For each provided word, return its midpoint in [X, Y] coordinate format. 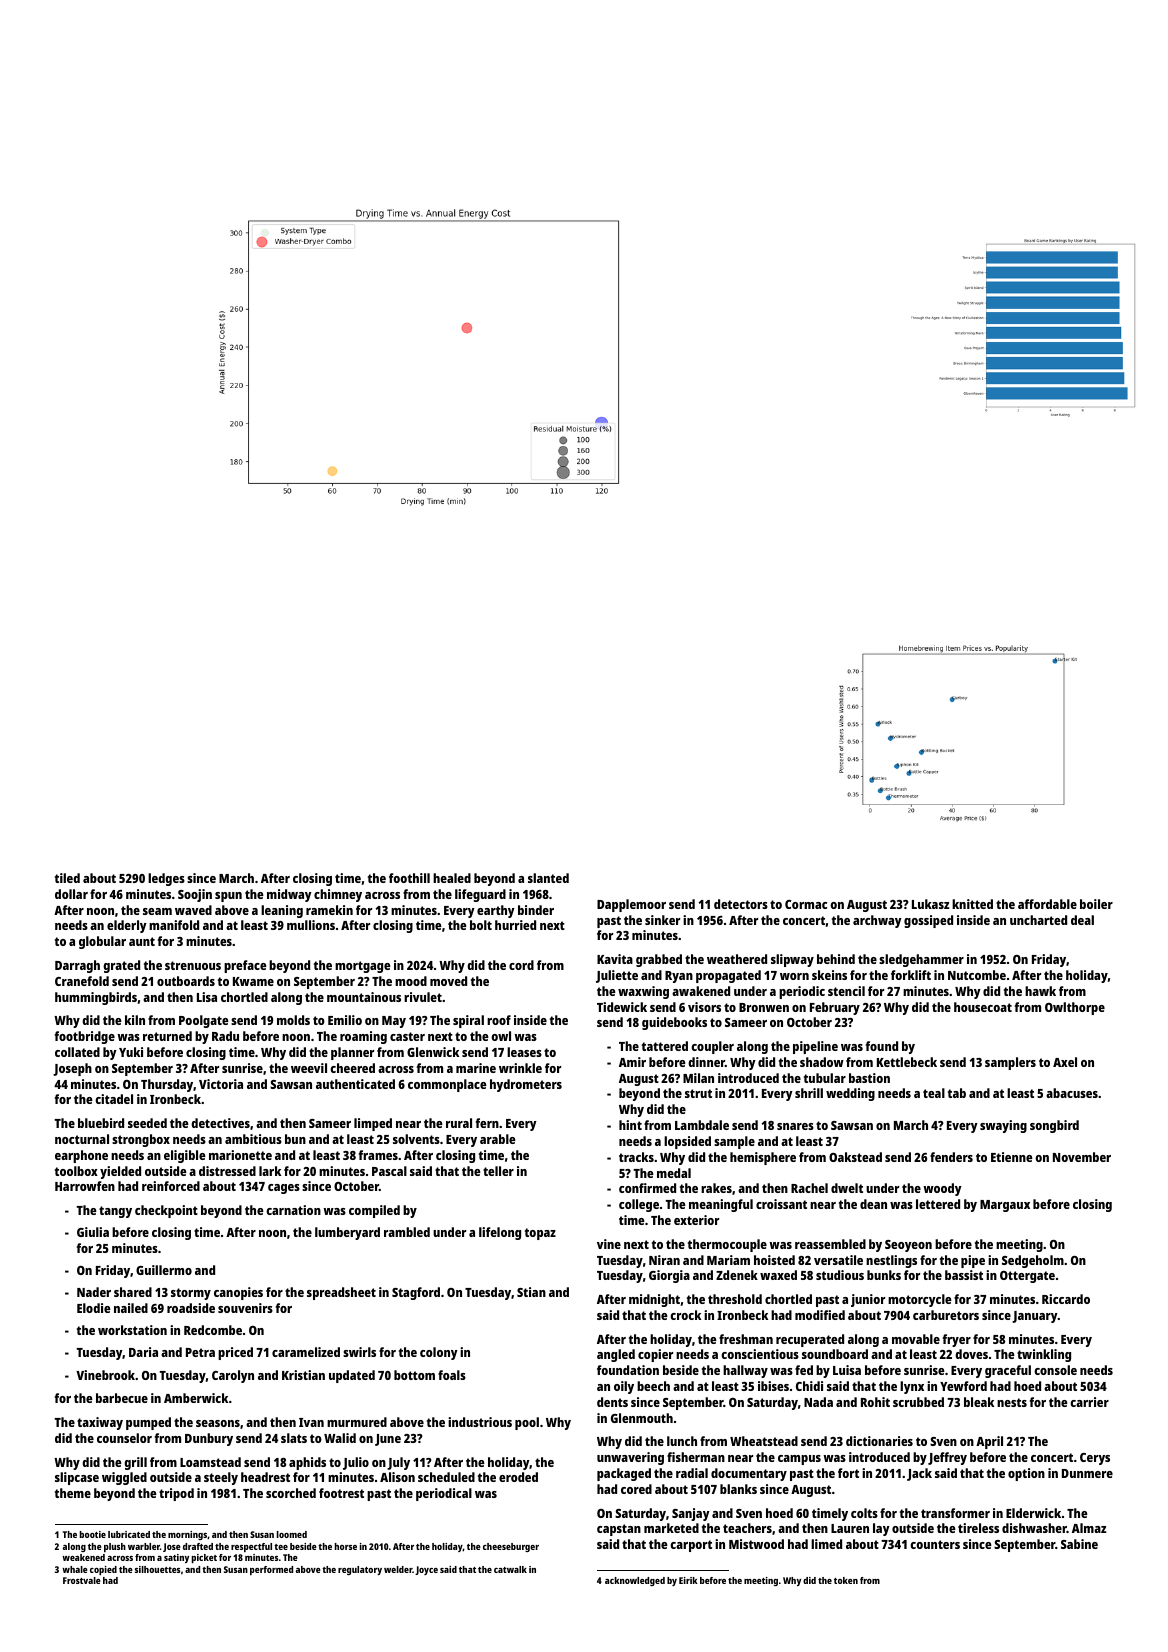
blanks [738, 1489]
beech [653, 1386]
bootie [93, 1534]
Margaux [1005, 1206]
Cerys [1095, 1459]
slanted [548, 878]
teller [498, 1171]
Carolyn [233, 1376]
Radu [225, 1036]
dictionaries [879, 1441]
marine [476, 1068]
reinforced [171, 1186]
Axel [1065, 1062]
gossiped [928, 921]
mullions [311, 925]
